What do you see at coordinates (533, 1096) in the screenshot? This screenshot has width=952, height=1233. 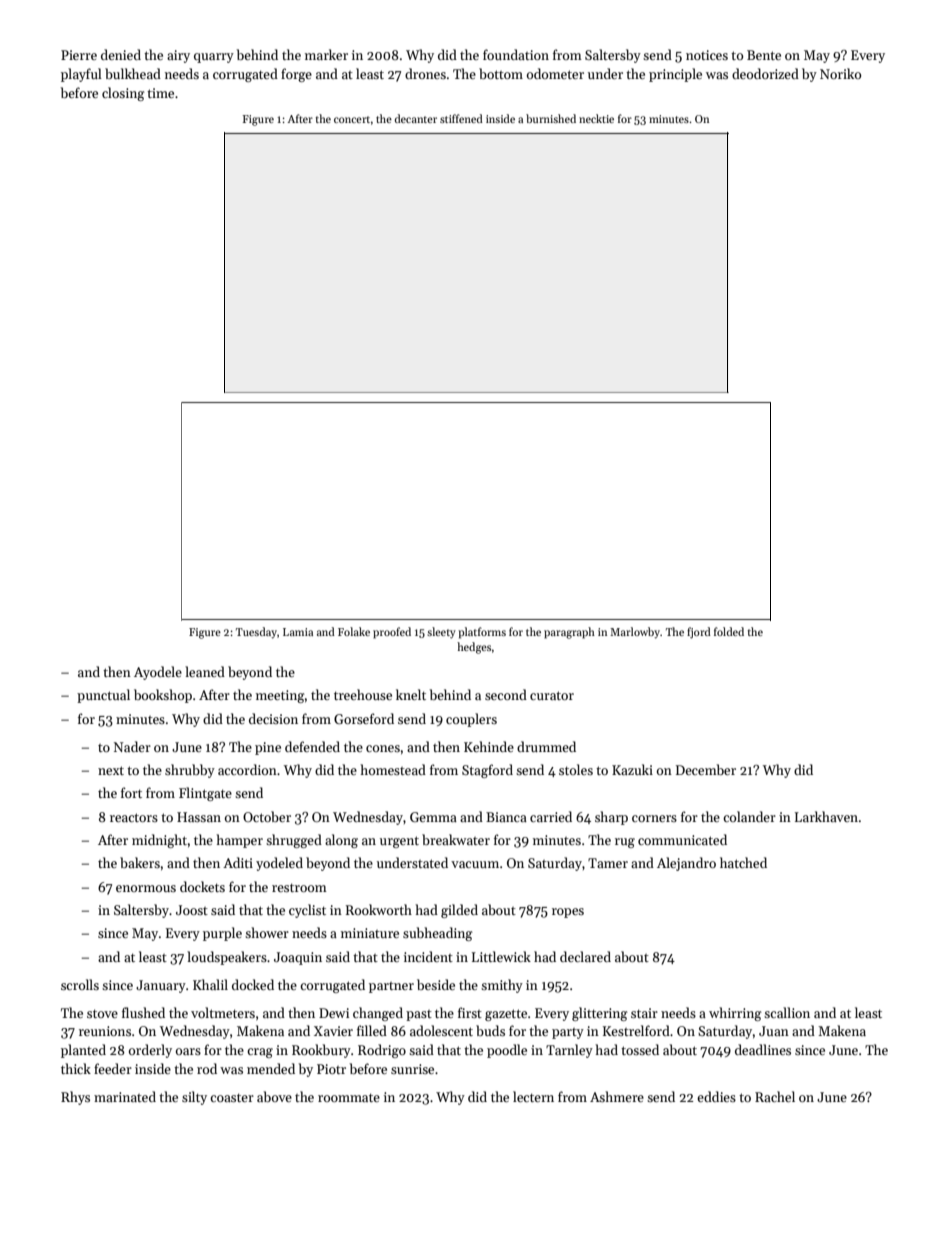 I see `lectern` at bounding box center [533, 1096].
